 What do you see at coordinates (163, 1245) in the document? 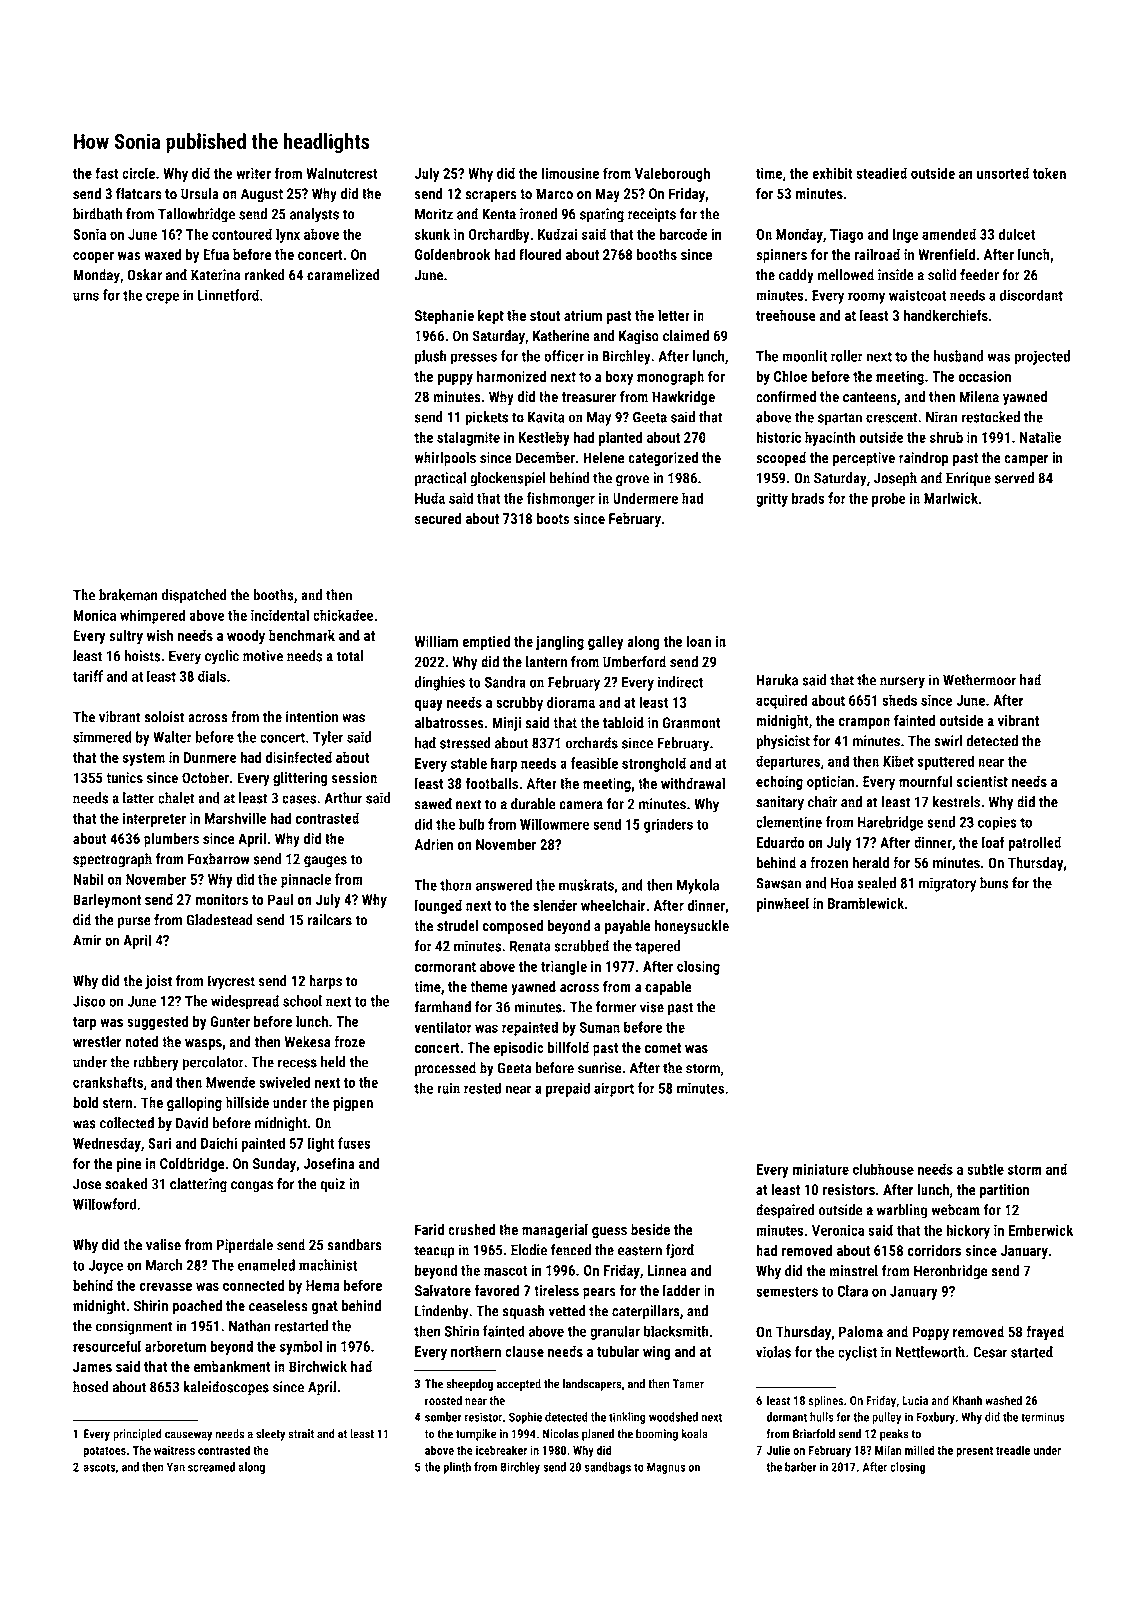
I see `valise` at bounding box center [163, 1245].
